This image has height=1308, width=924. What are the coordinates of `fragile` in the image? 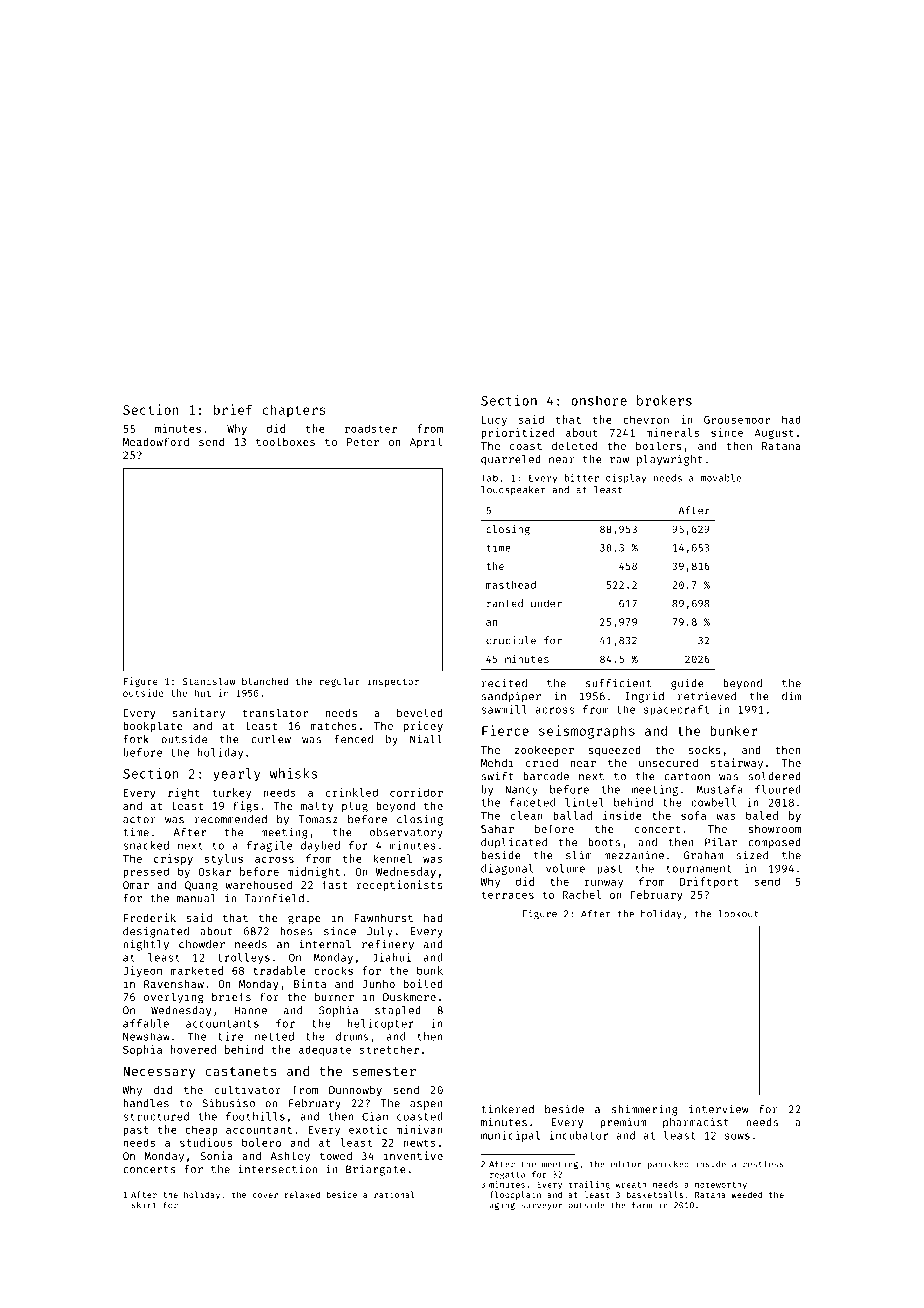 It's located at (269, 846).
